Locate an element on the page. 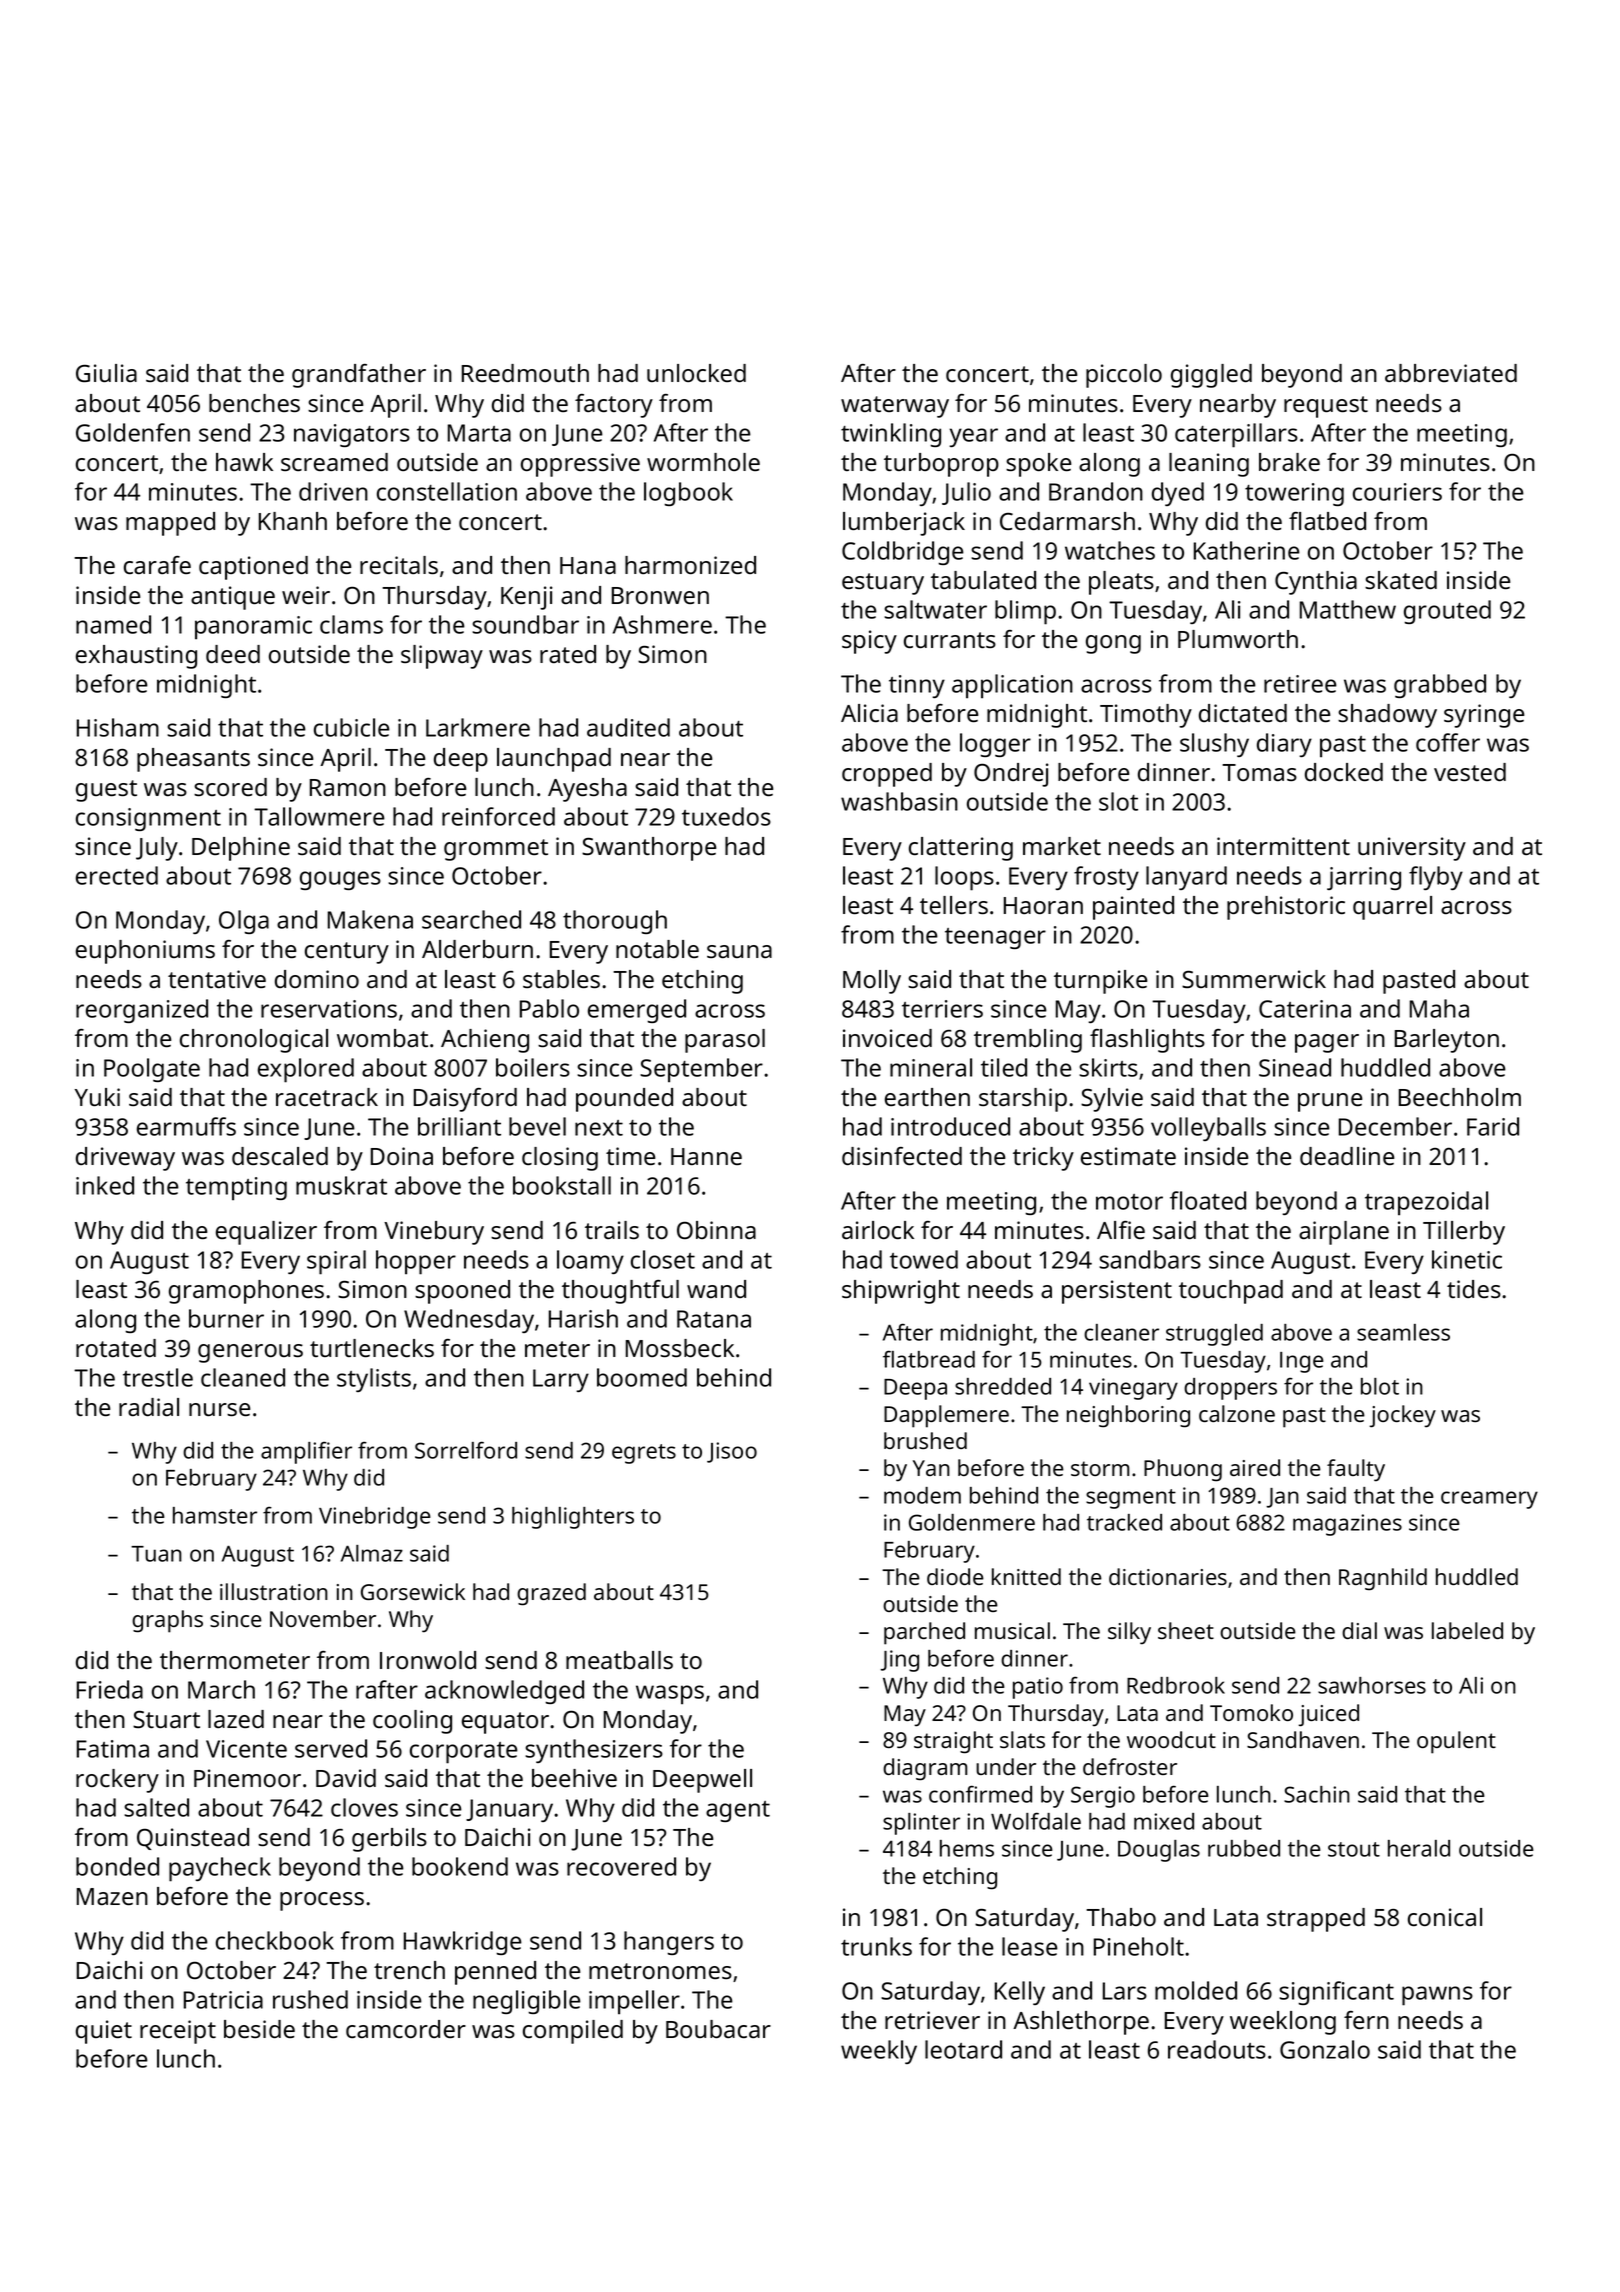 This image has height=2292, width=1620. creamery is located at coordinates (1489, 1500).
